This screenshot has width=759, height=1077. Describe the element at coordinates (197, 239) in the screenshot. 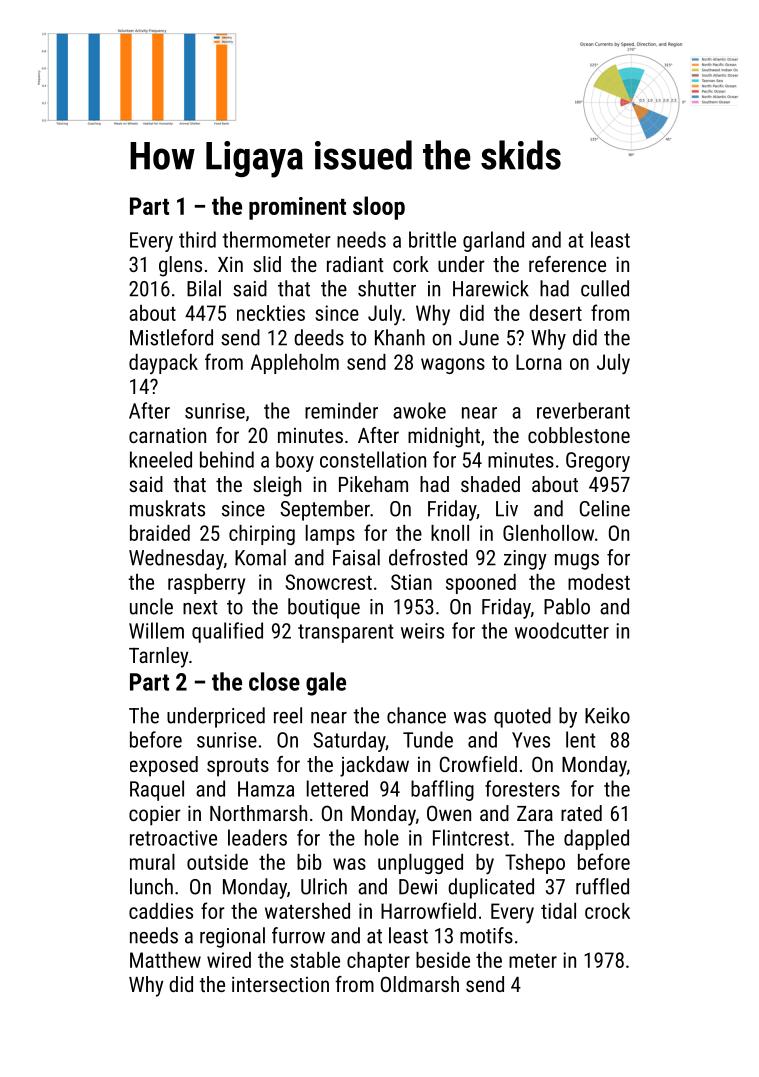

I see `third` at that location.
